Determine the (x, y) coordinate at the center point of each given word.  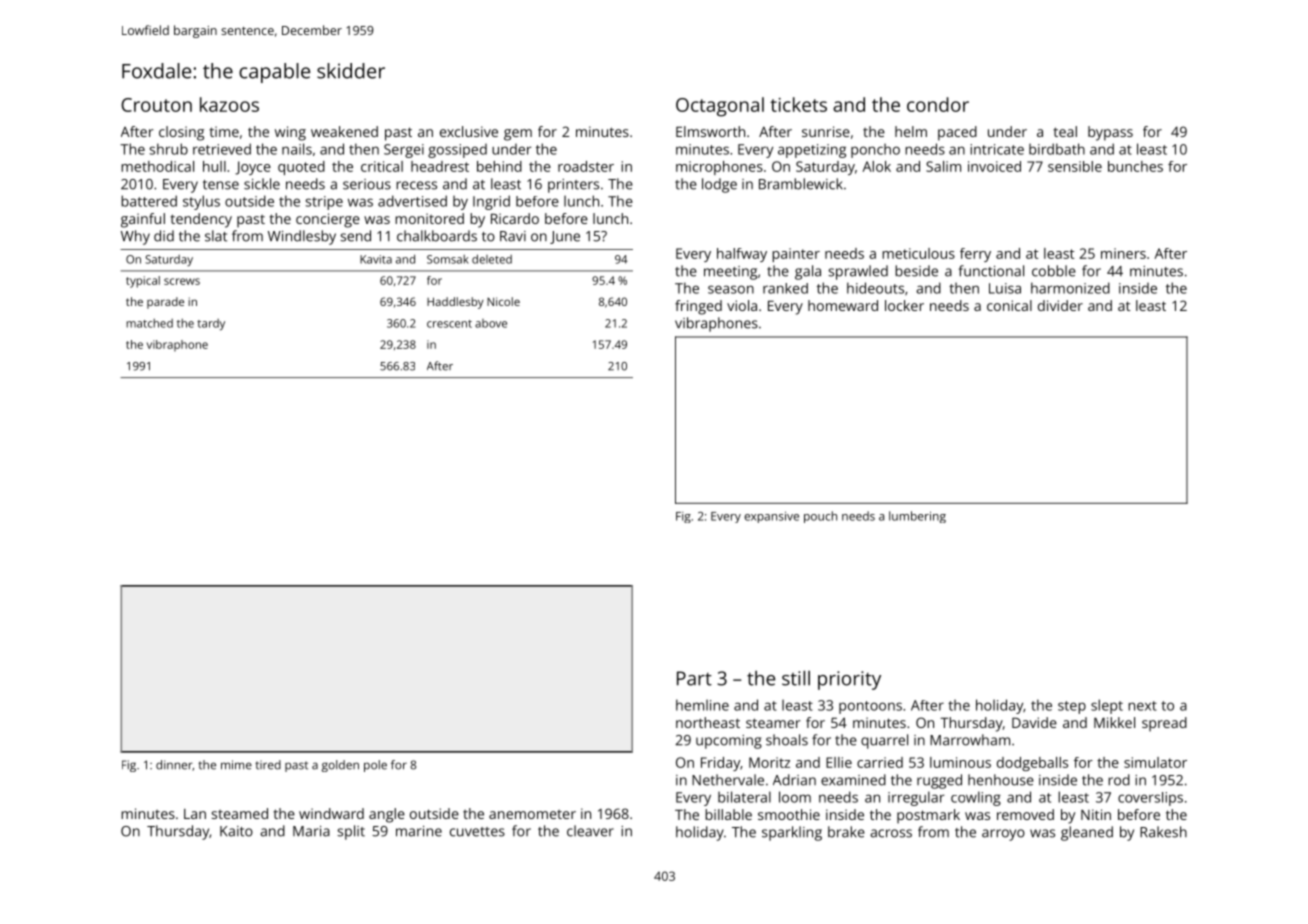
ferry (975, 255)
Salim (943, 166)
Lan (195, 814)
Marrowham (970, 740)
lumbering (917, 517)
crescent (449, 324)
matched (149, 323)
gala (808, 272)
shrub (169, 149)
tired (268, 765)
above (491, 323)
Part (694, 678)
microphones (719, 168)
